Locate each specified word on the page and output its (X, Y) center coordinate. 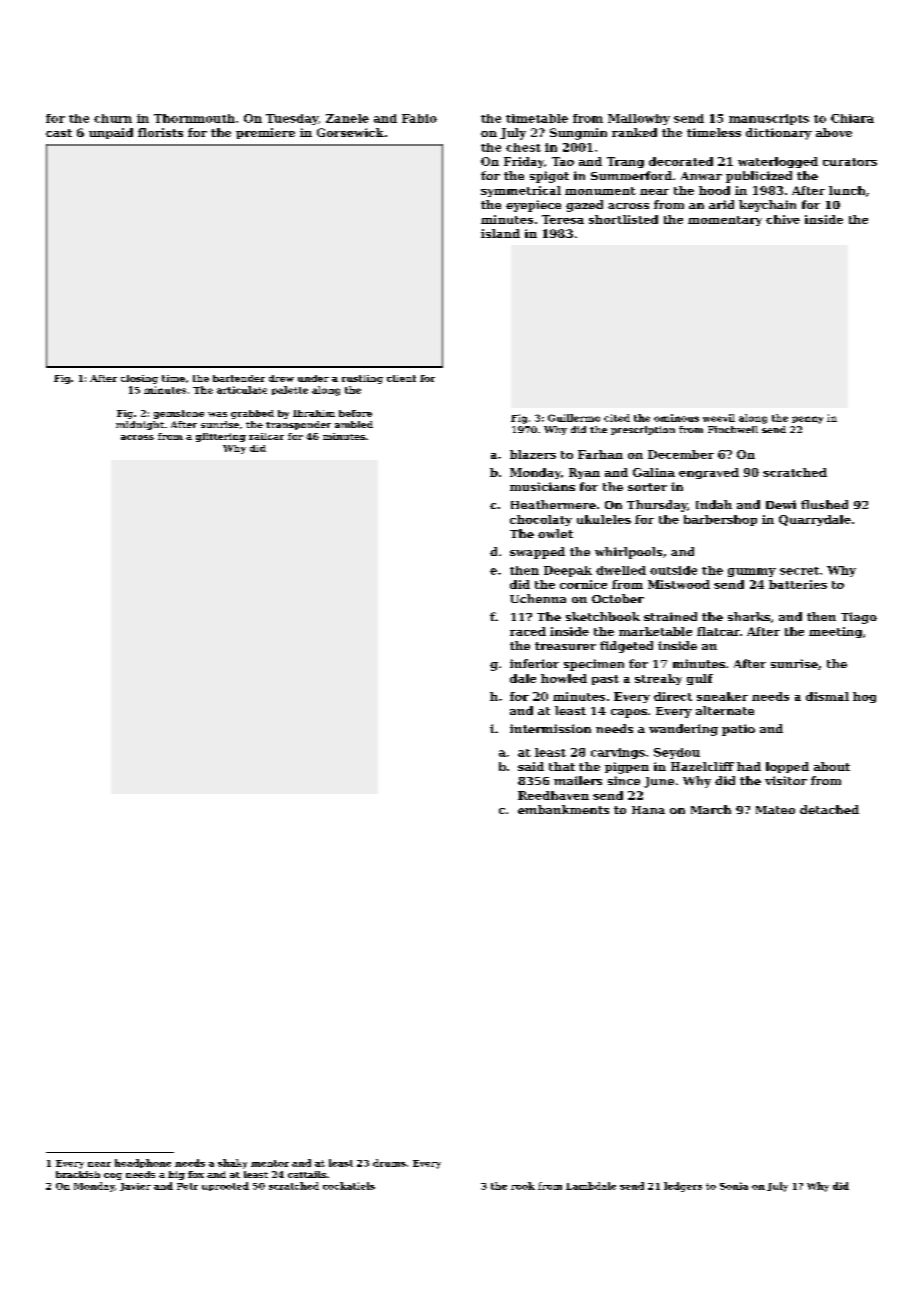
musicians (542, 486)
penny (807, 420)
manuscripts (769, 119)
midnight (140, 425)
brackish (78, 1174)
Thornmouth (194, 118)
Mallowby (639, 119)
